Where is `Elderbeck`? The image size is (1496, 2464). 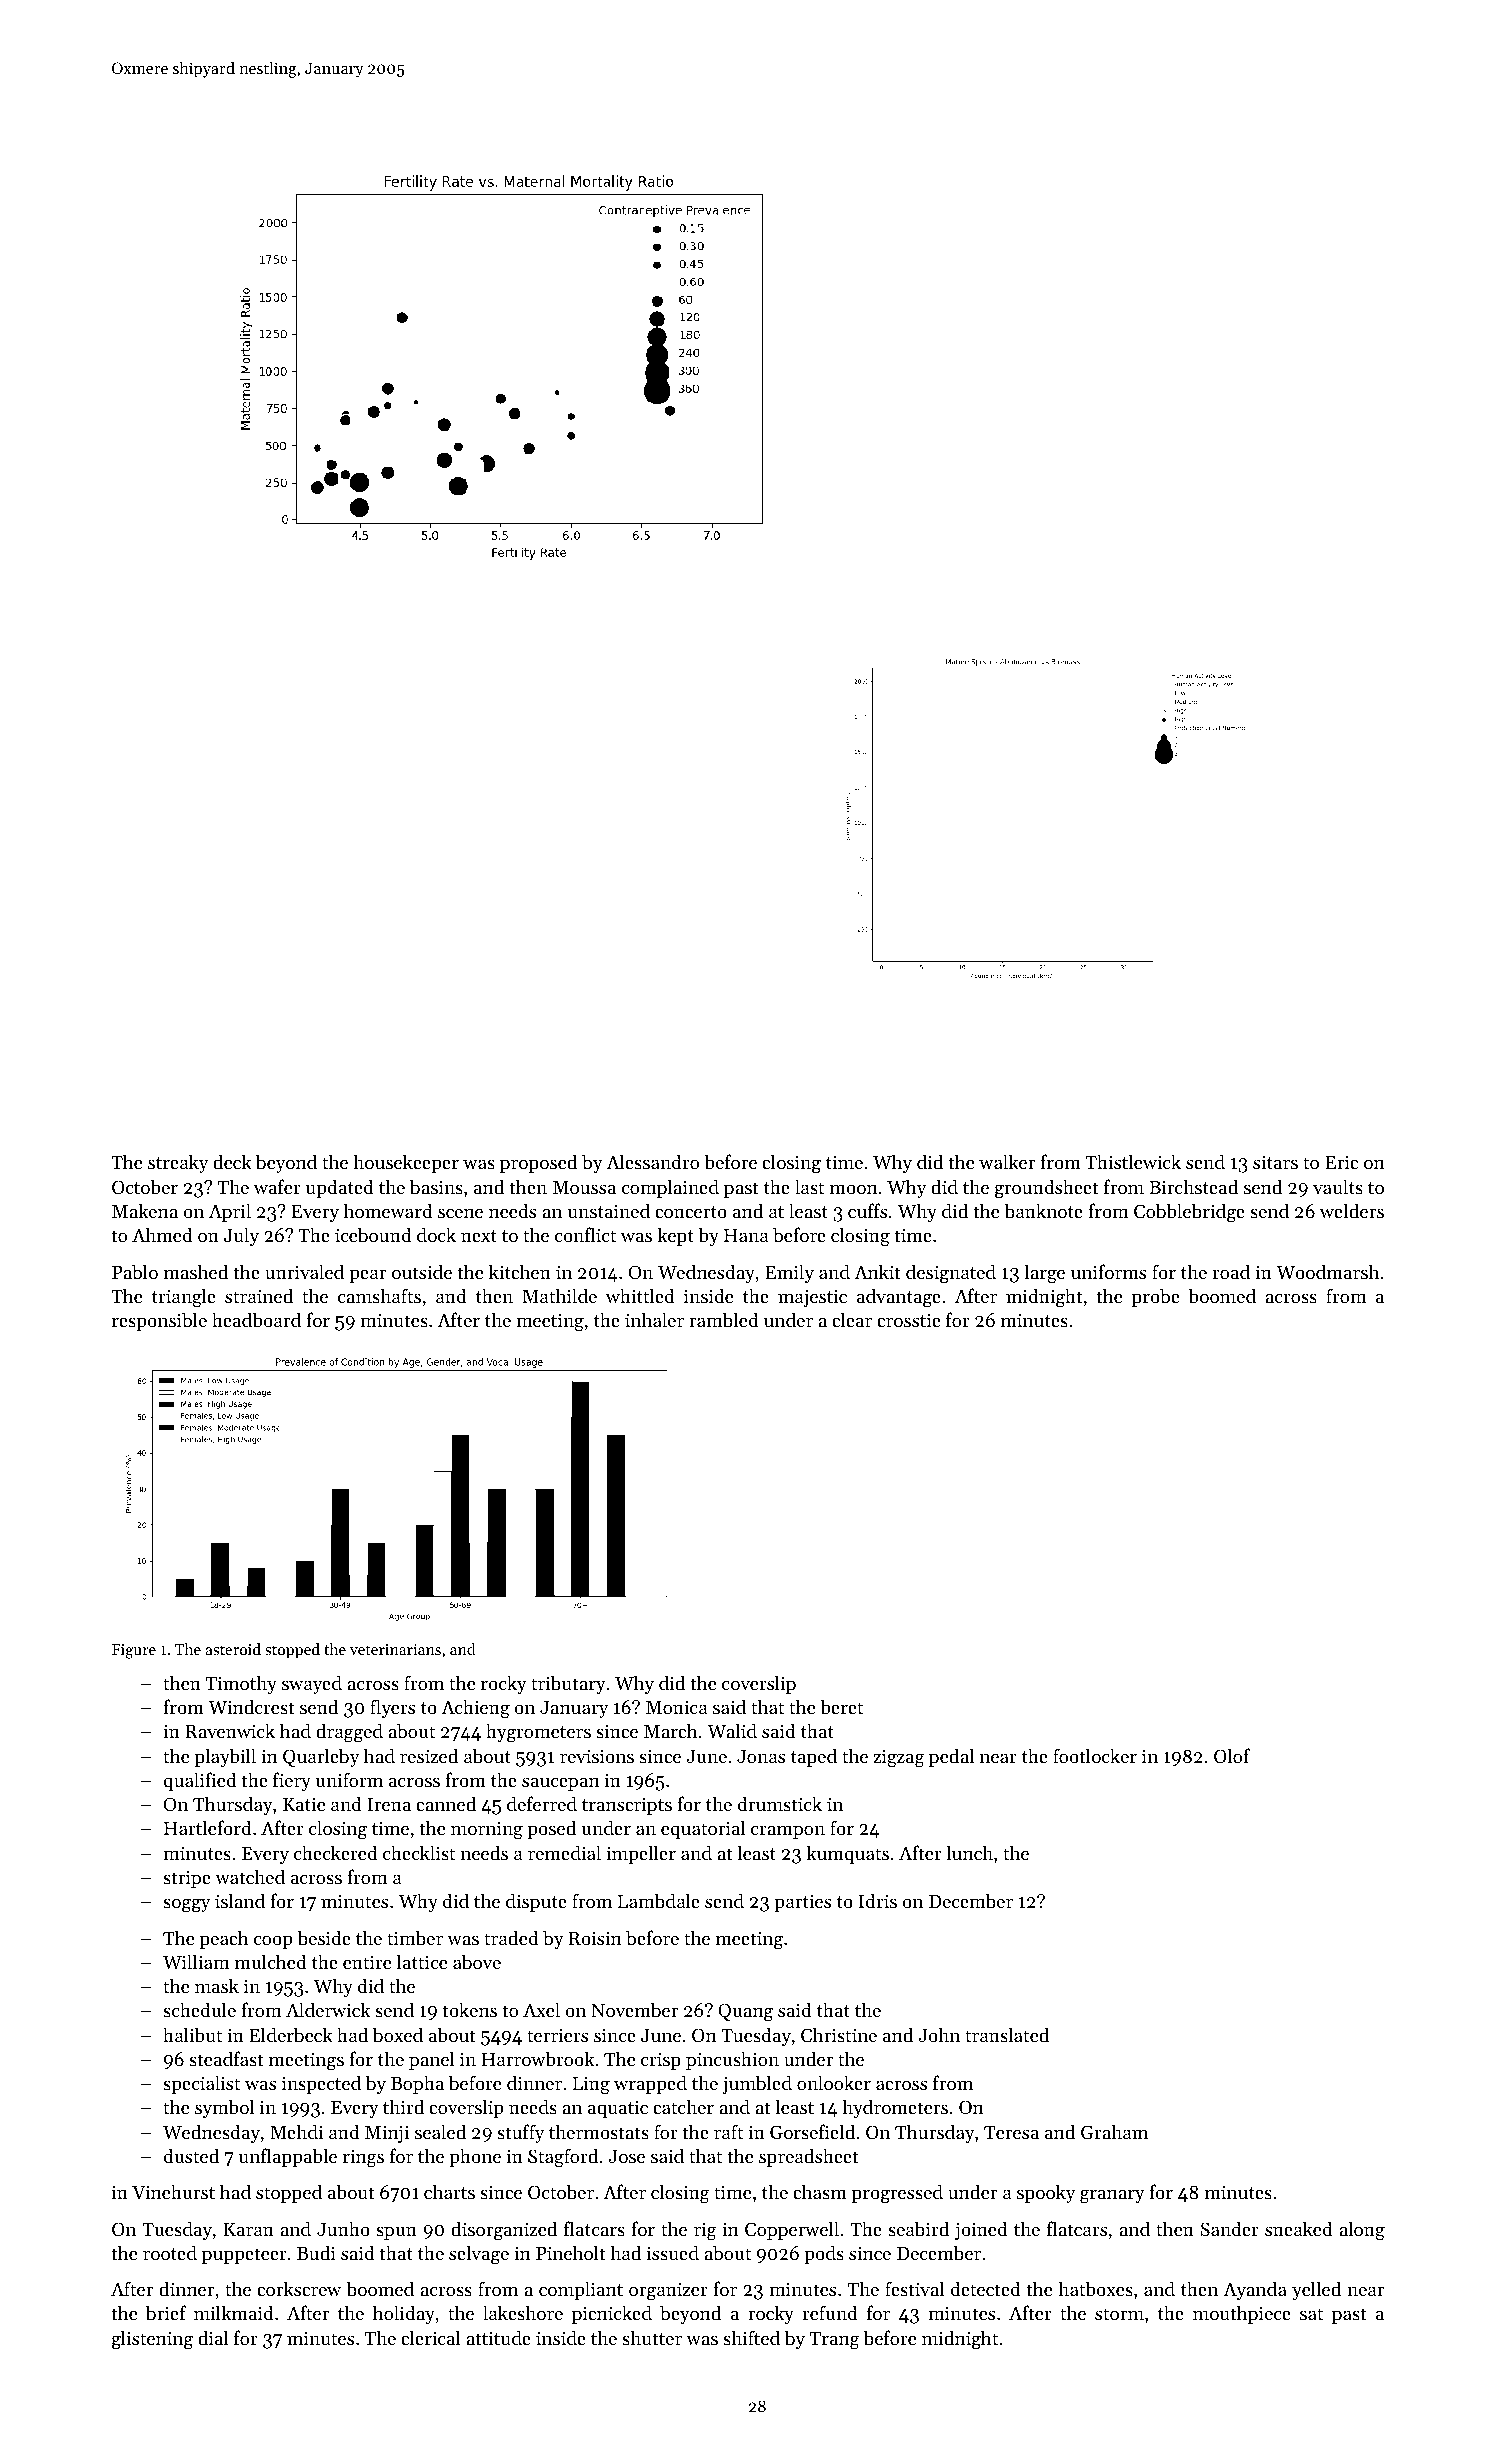
Elderbeck is located at coordinates (291, 2035).
